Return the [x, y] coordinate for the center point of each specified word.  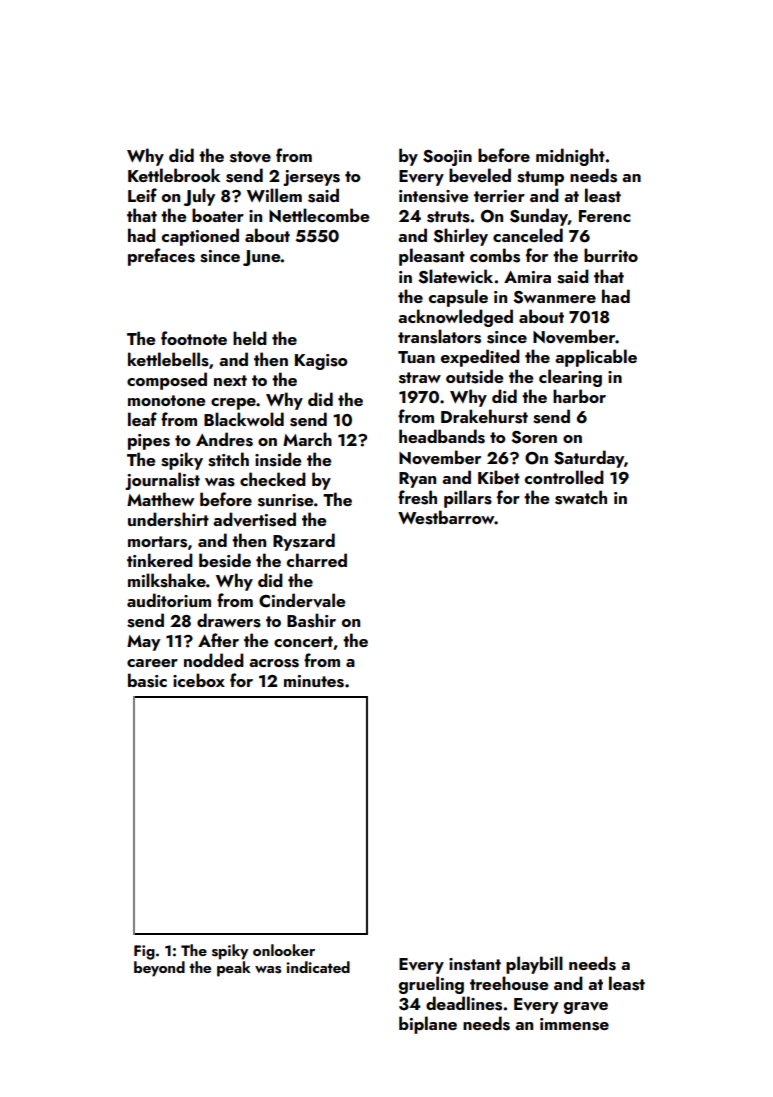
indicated [318, 967]
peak [234, 969]
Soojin [447, 158]
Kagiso [321, 362]
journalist [162, 481]
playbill [534, 965]
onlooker [284, 950]
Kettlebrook [174, 175]
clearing [570, 378]
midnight [570, 157]
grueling [431, 985]
